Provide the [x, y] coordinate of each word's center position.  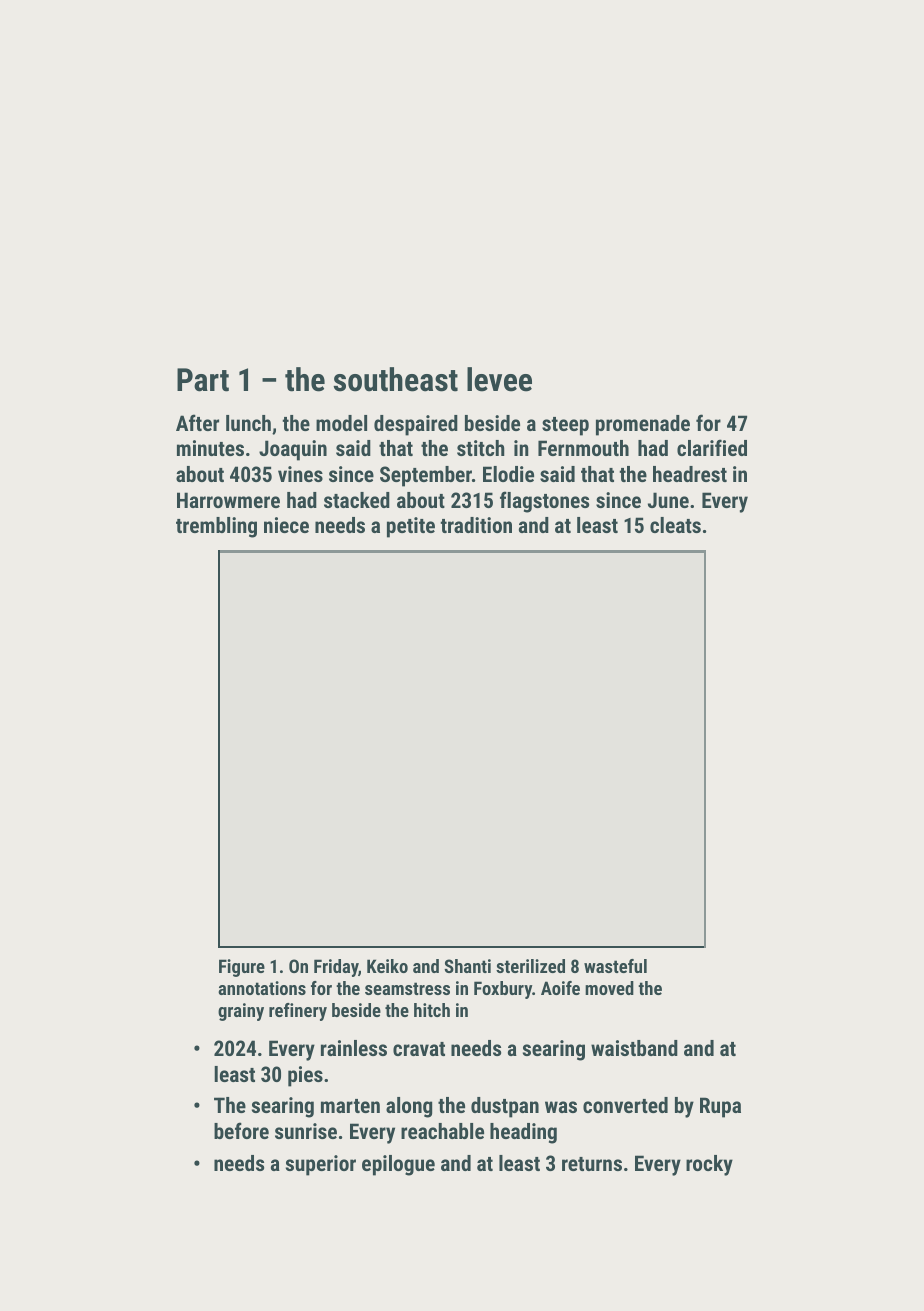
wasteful [615, 966]
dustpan [505, 1107]
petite [411, 527]
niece [286, 525]
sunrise [306, 1131]
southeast [395, 379]
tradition [476, 525]
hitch [432, 1010]
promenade [643, 425]
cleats [675, 525]
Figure [242, 968]
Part [203, 380]
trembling [216, 527]
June [668, 500]
